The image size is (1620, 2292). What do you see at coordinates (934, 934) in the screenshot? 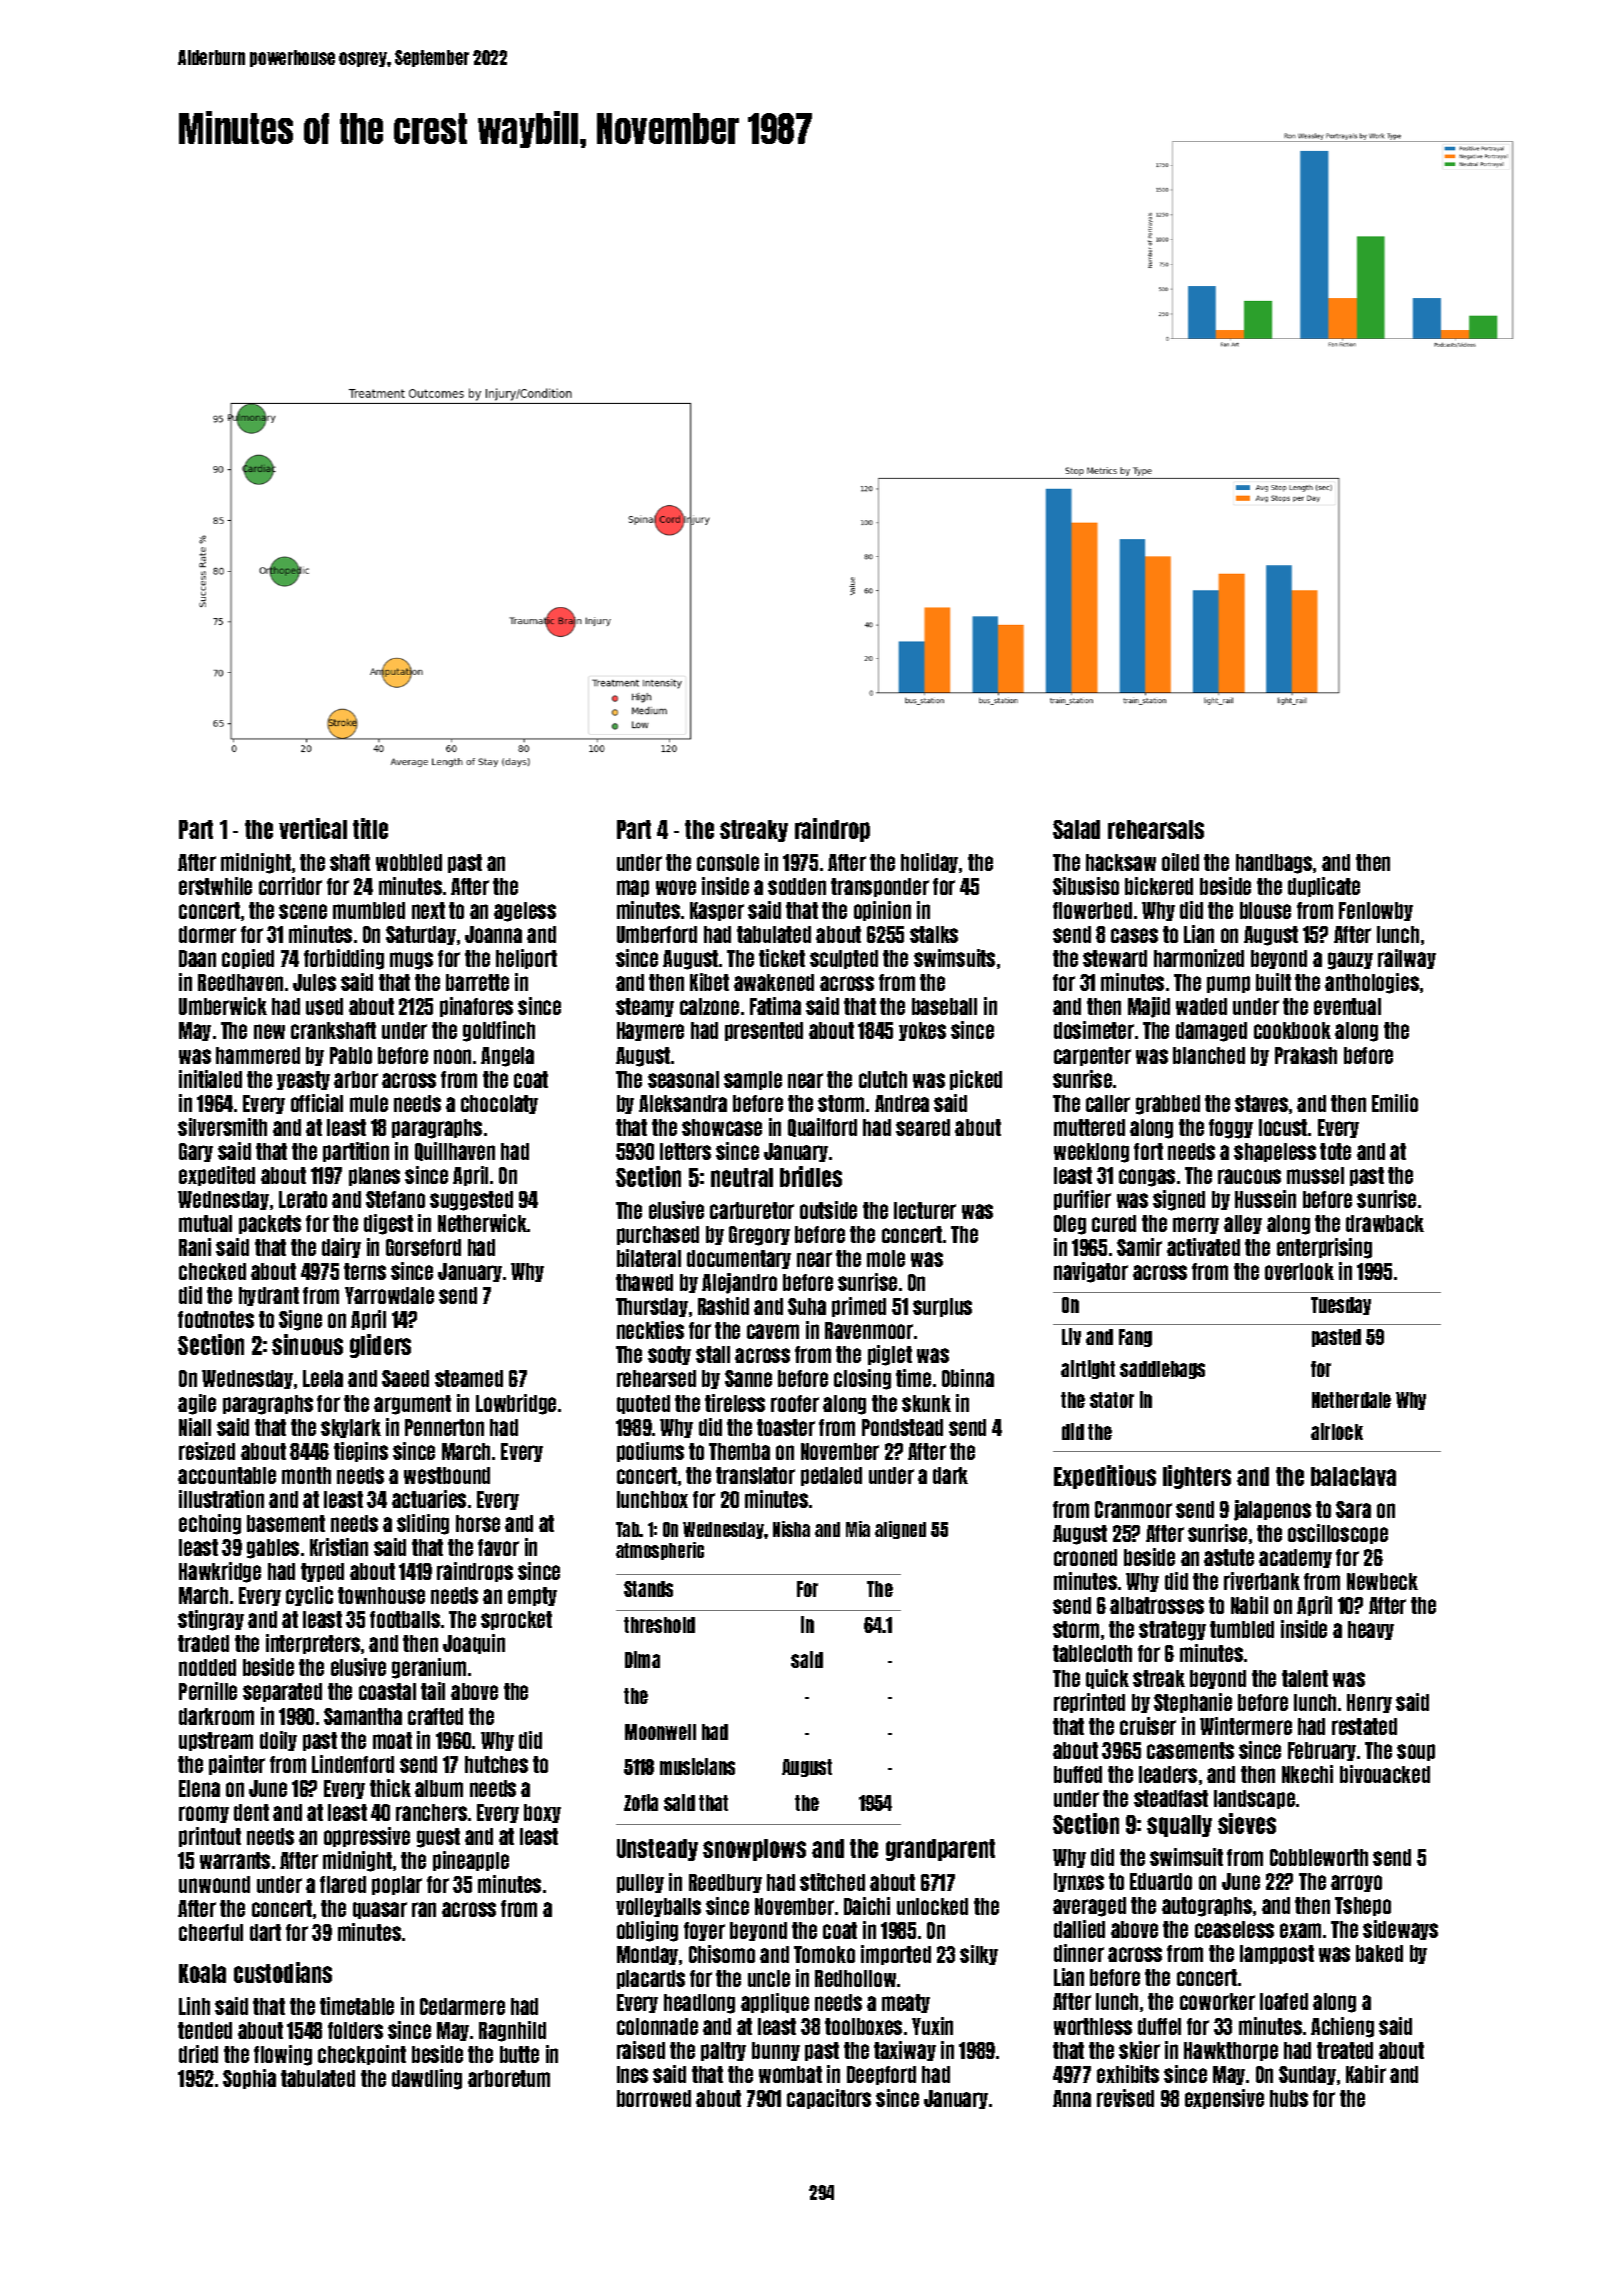
I see `stalks` at bounding box center [934, 934].
